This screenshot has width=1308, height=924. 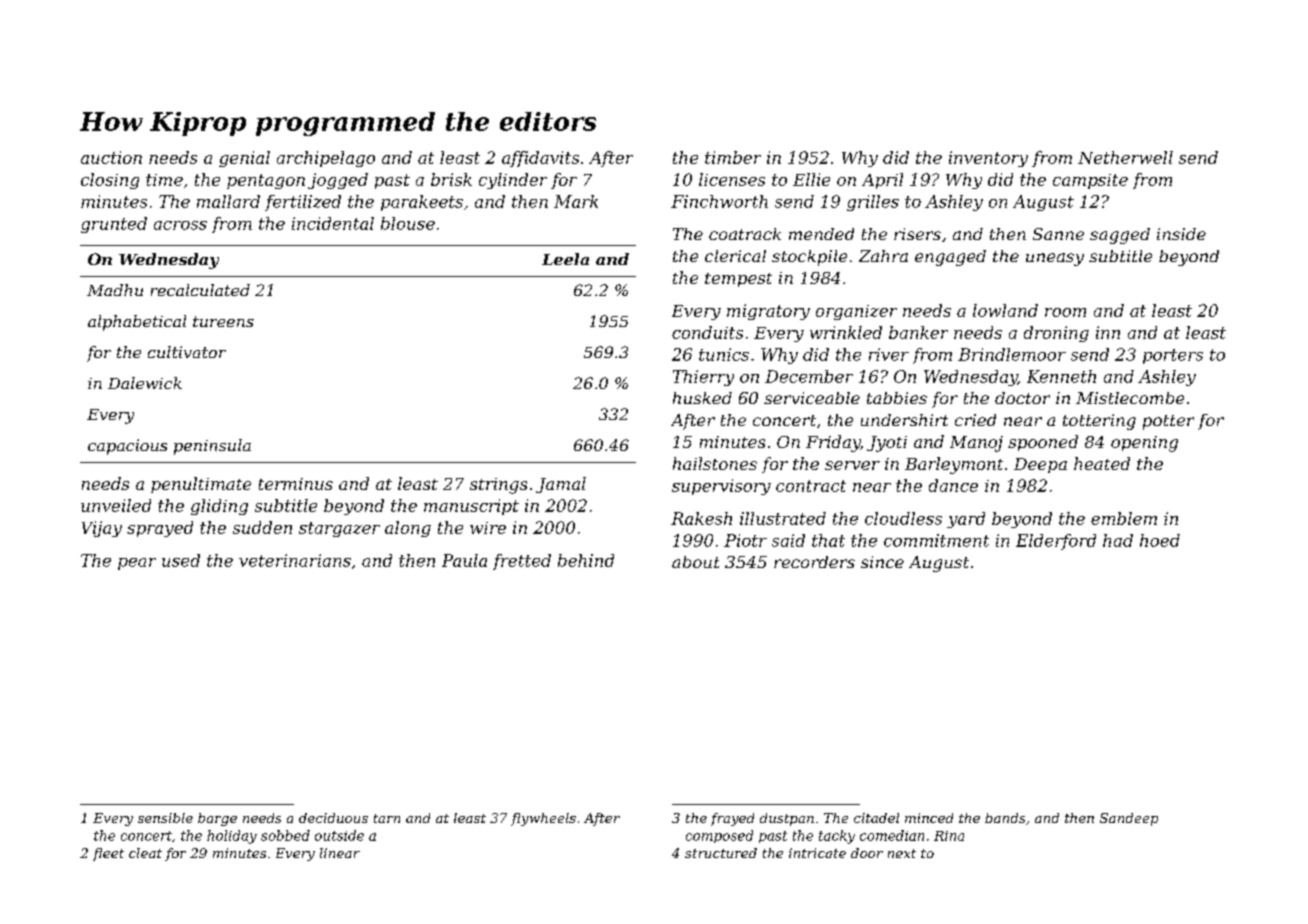 I want to click on recalculated, so click(x=200, y=290).
